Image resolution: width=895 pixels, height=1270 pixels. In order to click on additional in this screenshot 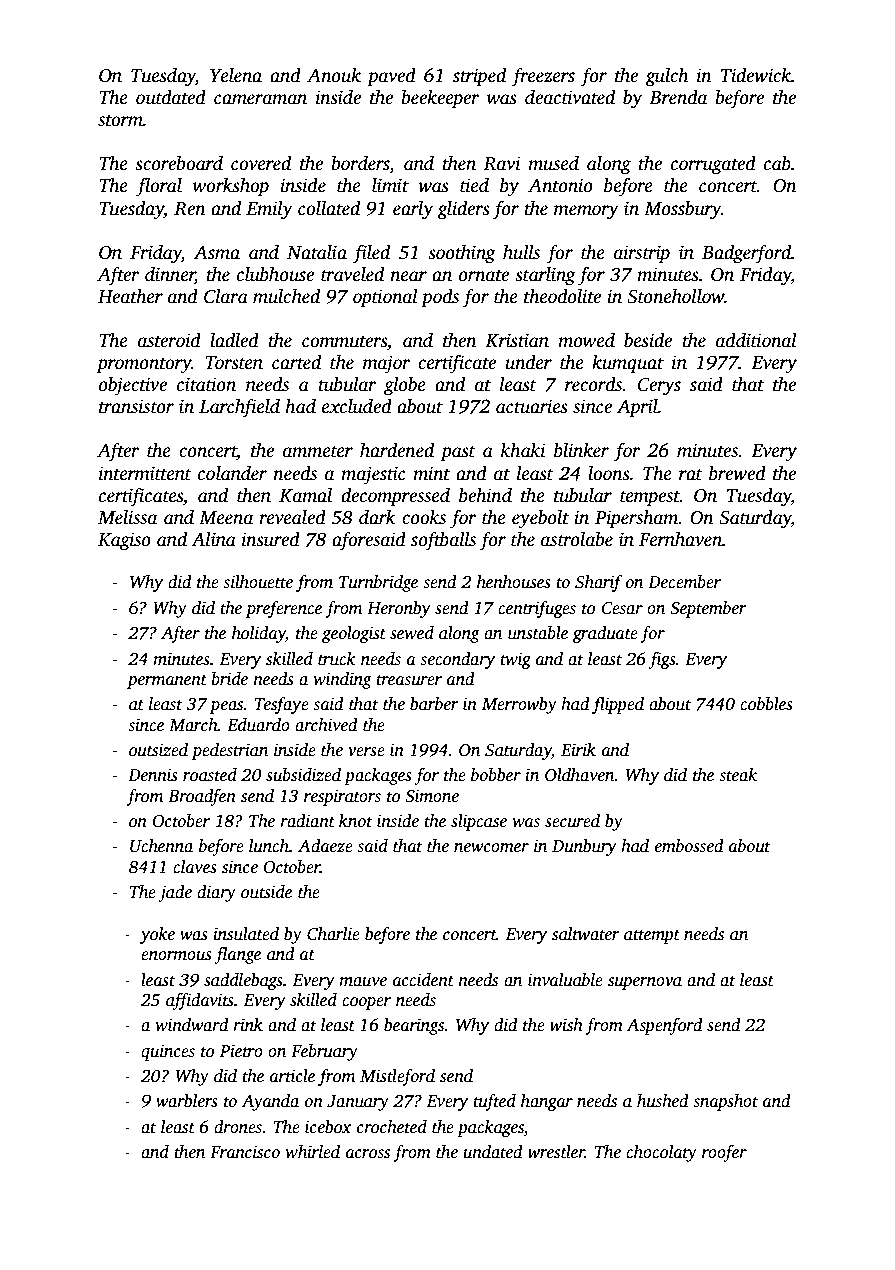, I will do `click(756, 340)`.
